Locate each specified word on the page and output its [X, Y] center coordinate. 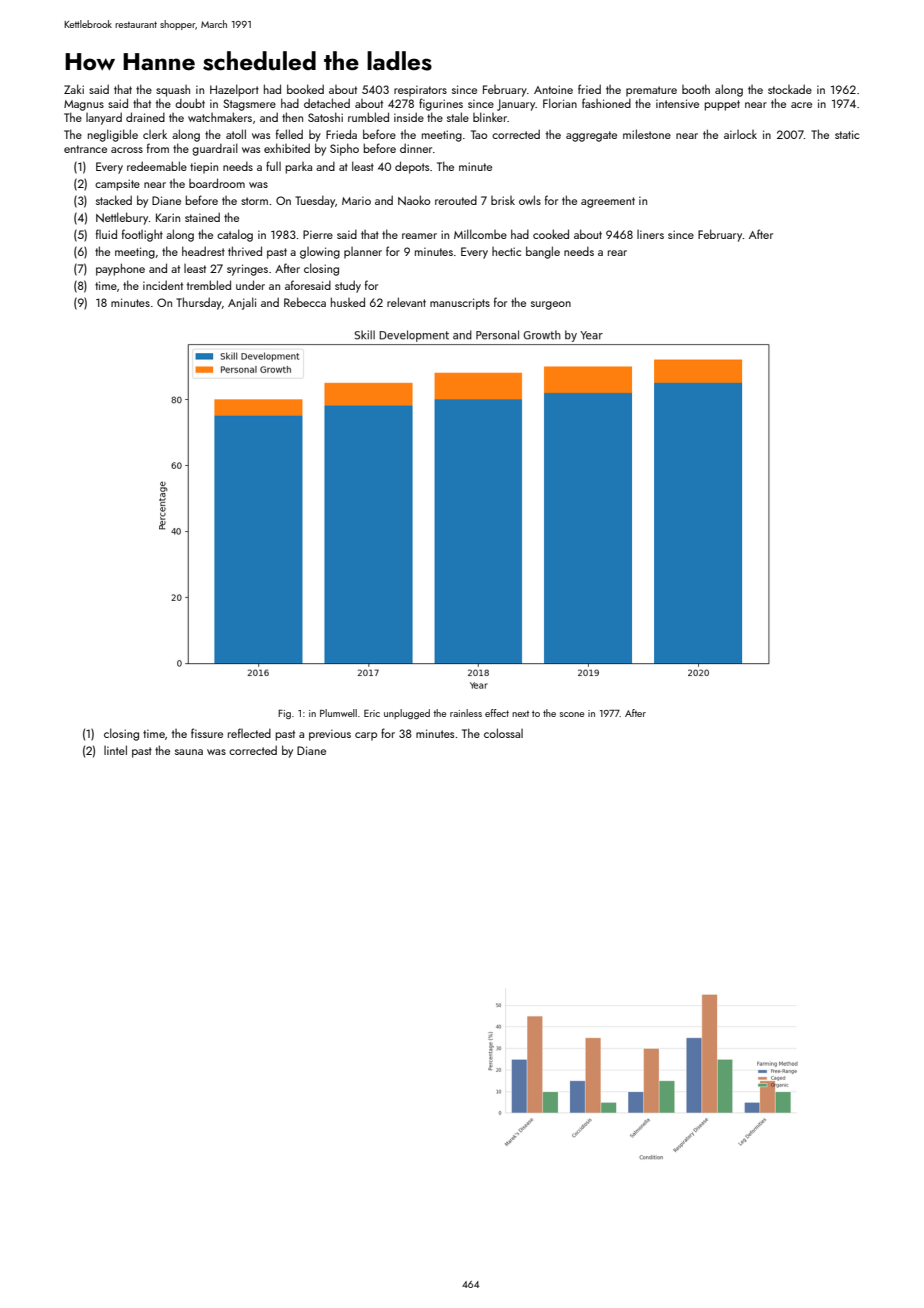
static [847, 134]
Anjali [242, 303]
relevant [406, 302]
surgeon [551, 305]
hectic [506, 251]
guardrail [215, 149]
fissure [207, 733]
